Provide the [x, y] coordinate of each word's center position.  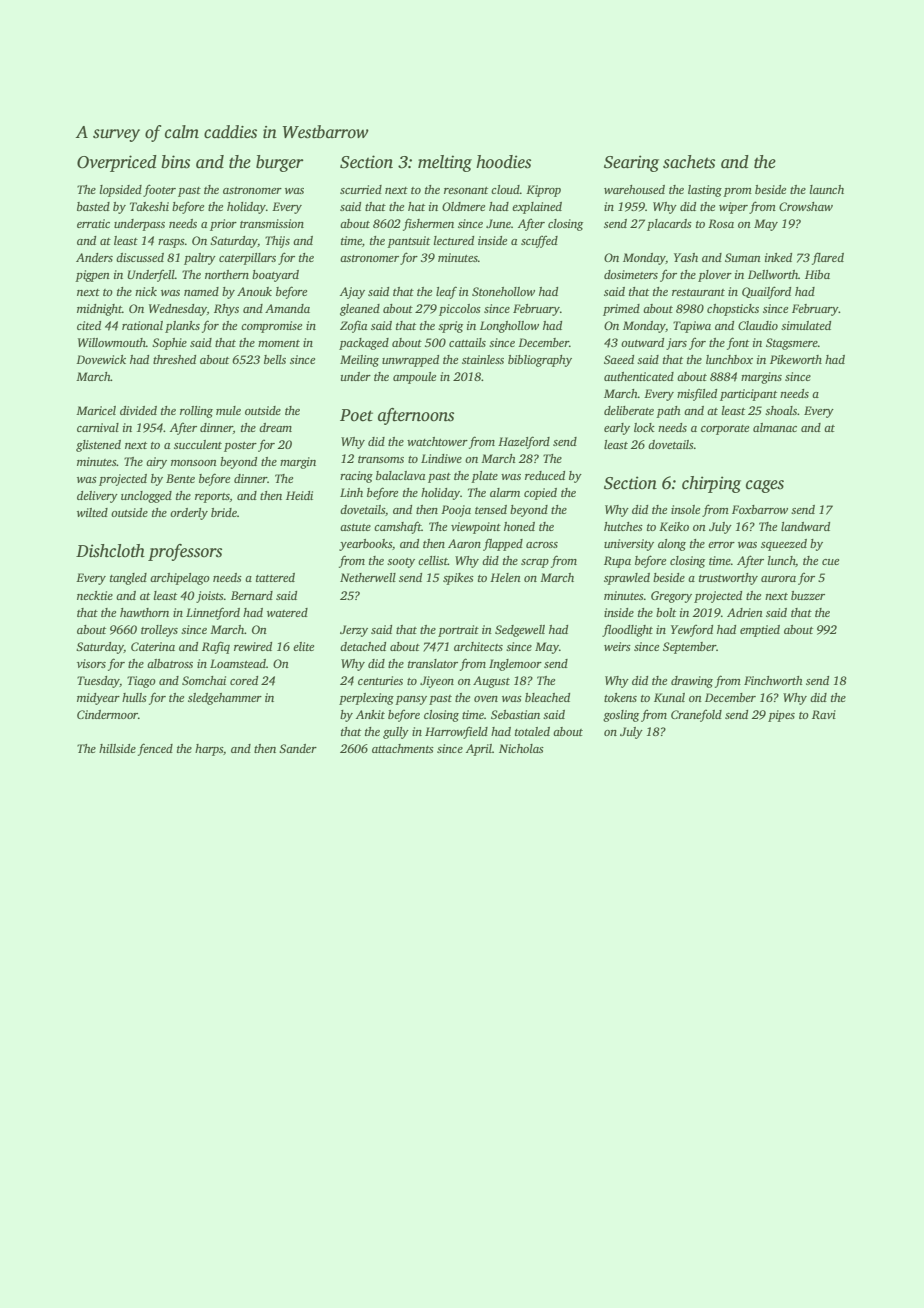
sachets [689, 162]
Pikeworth [796, 359]
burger [280, 163]
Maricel [96, 410]
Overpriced [117, 163]
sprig [450, 327]
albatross [170, 663]
